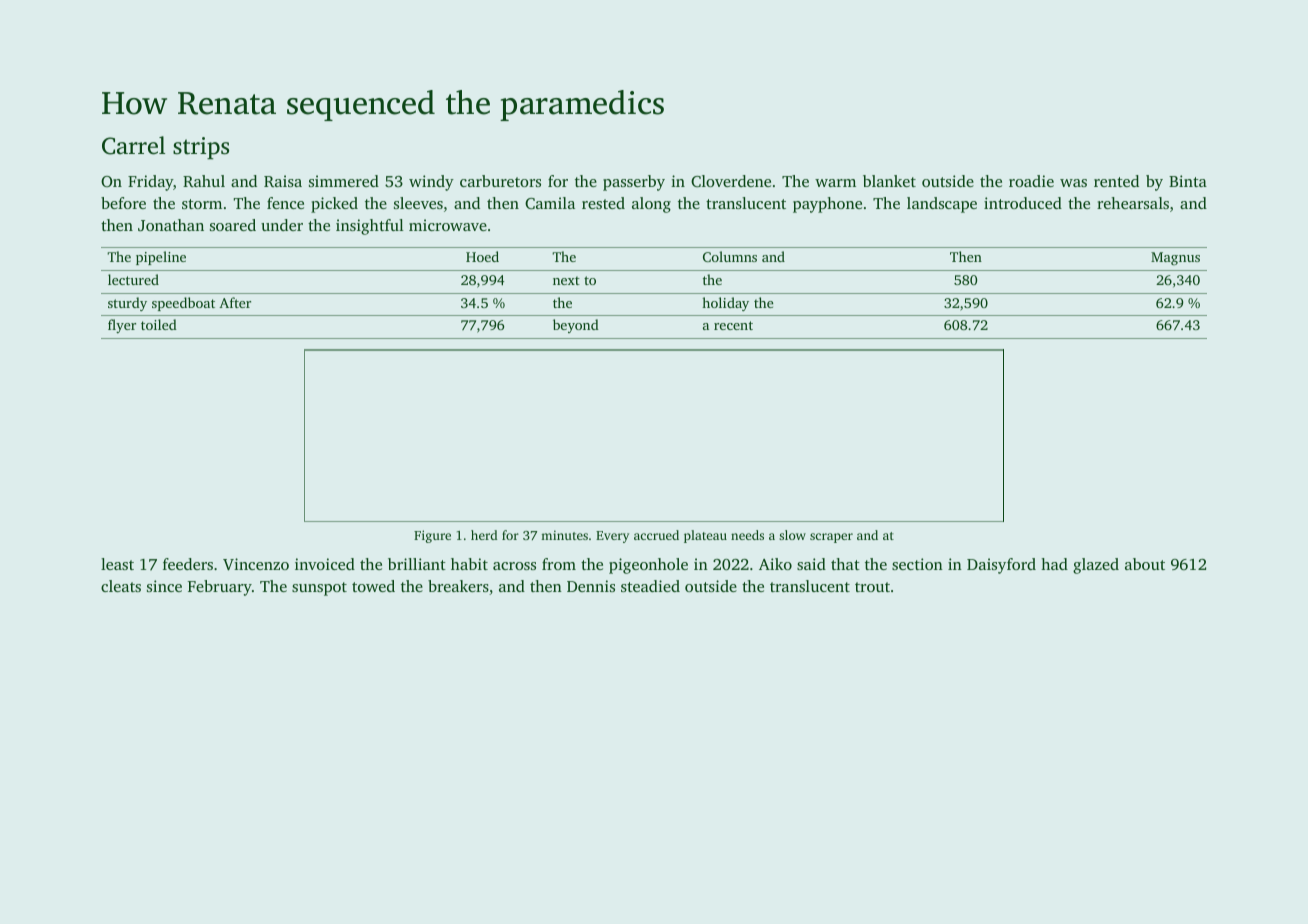 The height and width of the image is (924, 1308). I want to click on sunspot, so click(319, 589).
